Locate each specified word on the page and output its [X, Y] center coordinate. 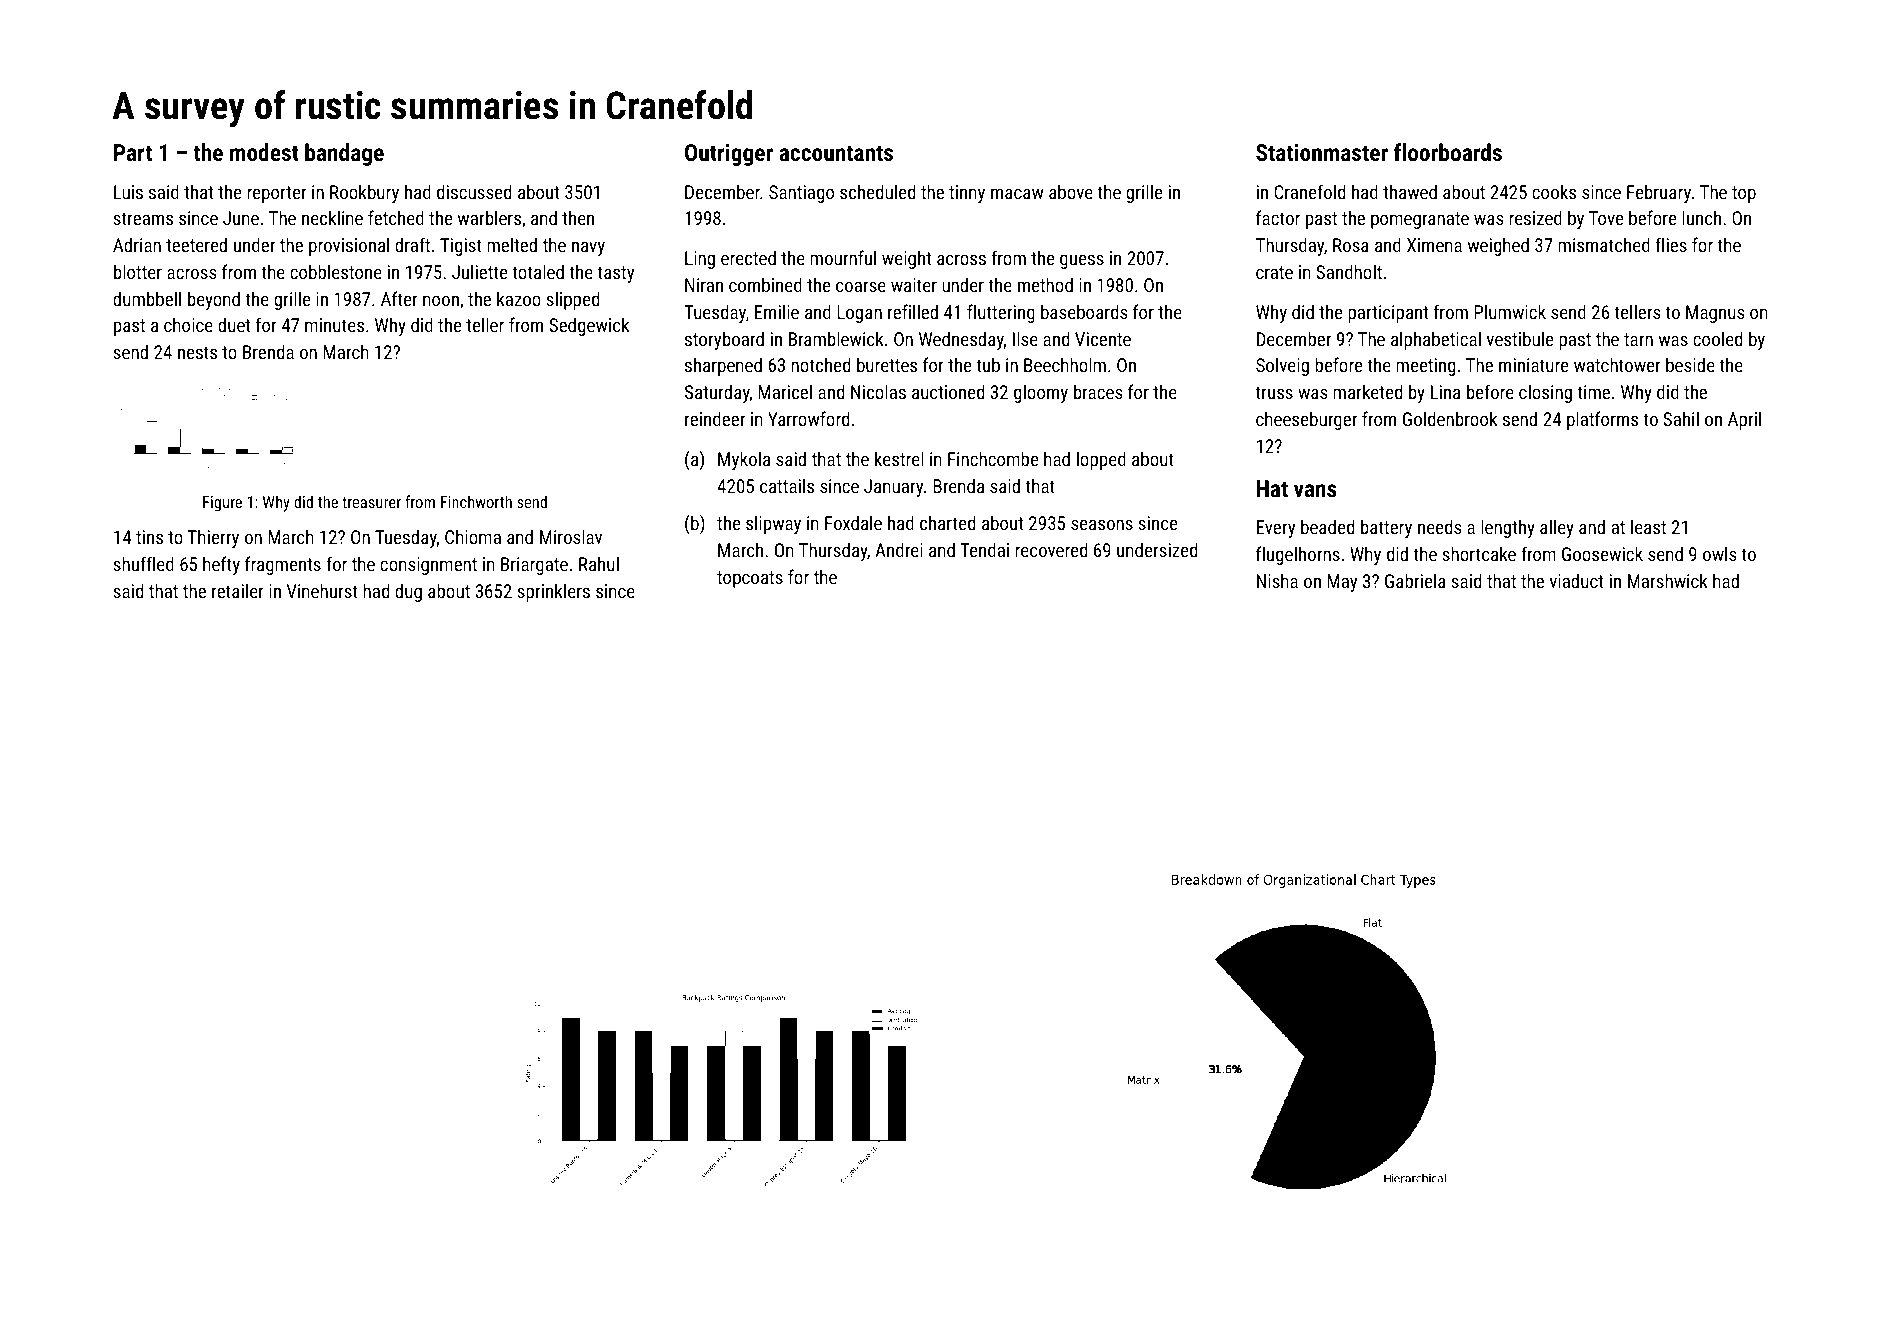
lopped [1101, 460]
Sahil [1681, 418]
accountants [836, 153]
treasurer [371, 502]
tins [149, 537]
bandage [344, 154]
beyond [214, 300]
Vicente [1103, 339]
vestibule [1520, 338]
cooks [1554, 191]
